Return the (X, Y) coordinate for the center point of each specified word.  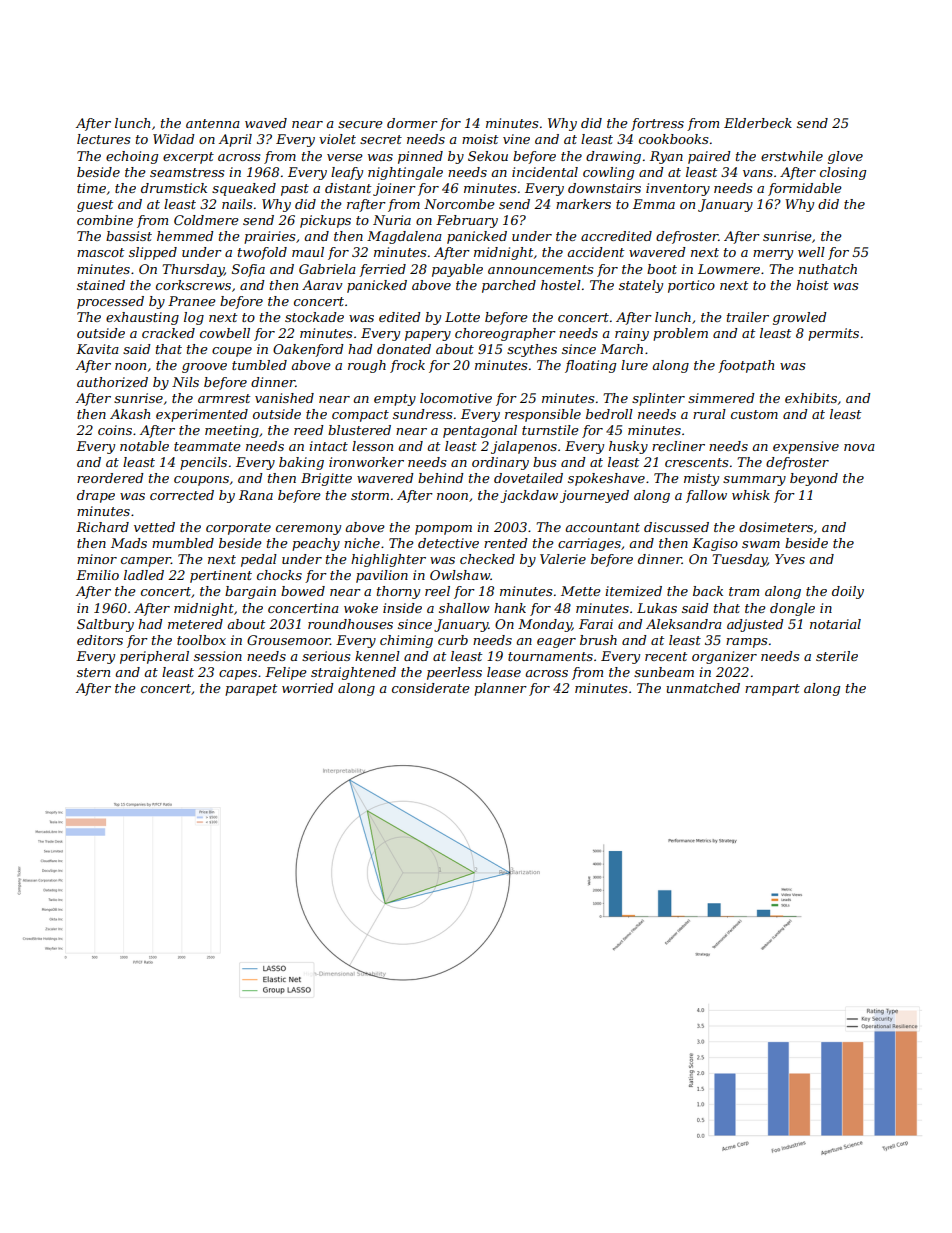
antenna (213, 123)
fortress (657, 124)
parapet (251, 690)
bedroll (609, 414)
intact (328, 446)
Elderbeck (758, 123)
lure (634, 365)
